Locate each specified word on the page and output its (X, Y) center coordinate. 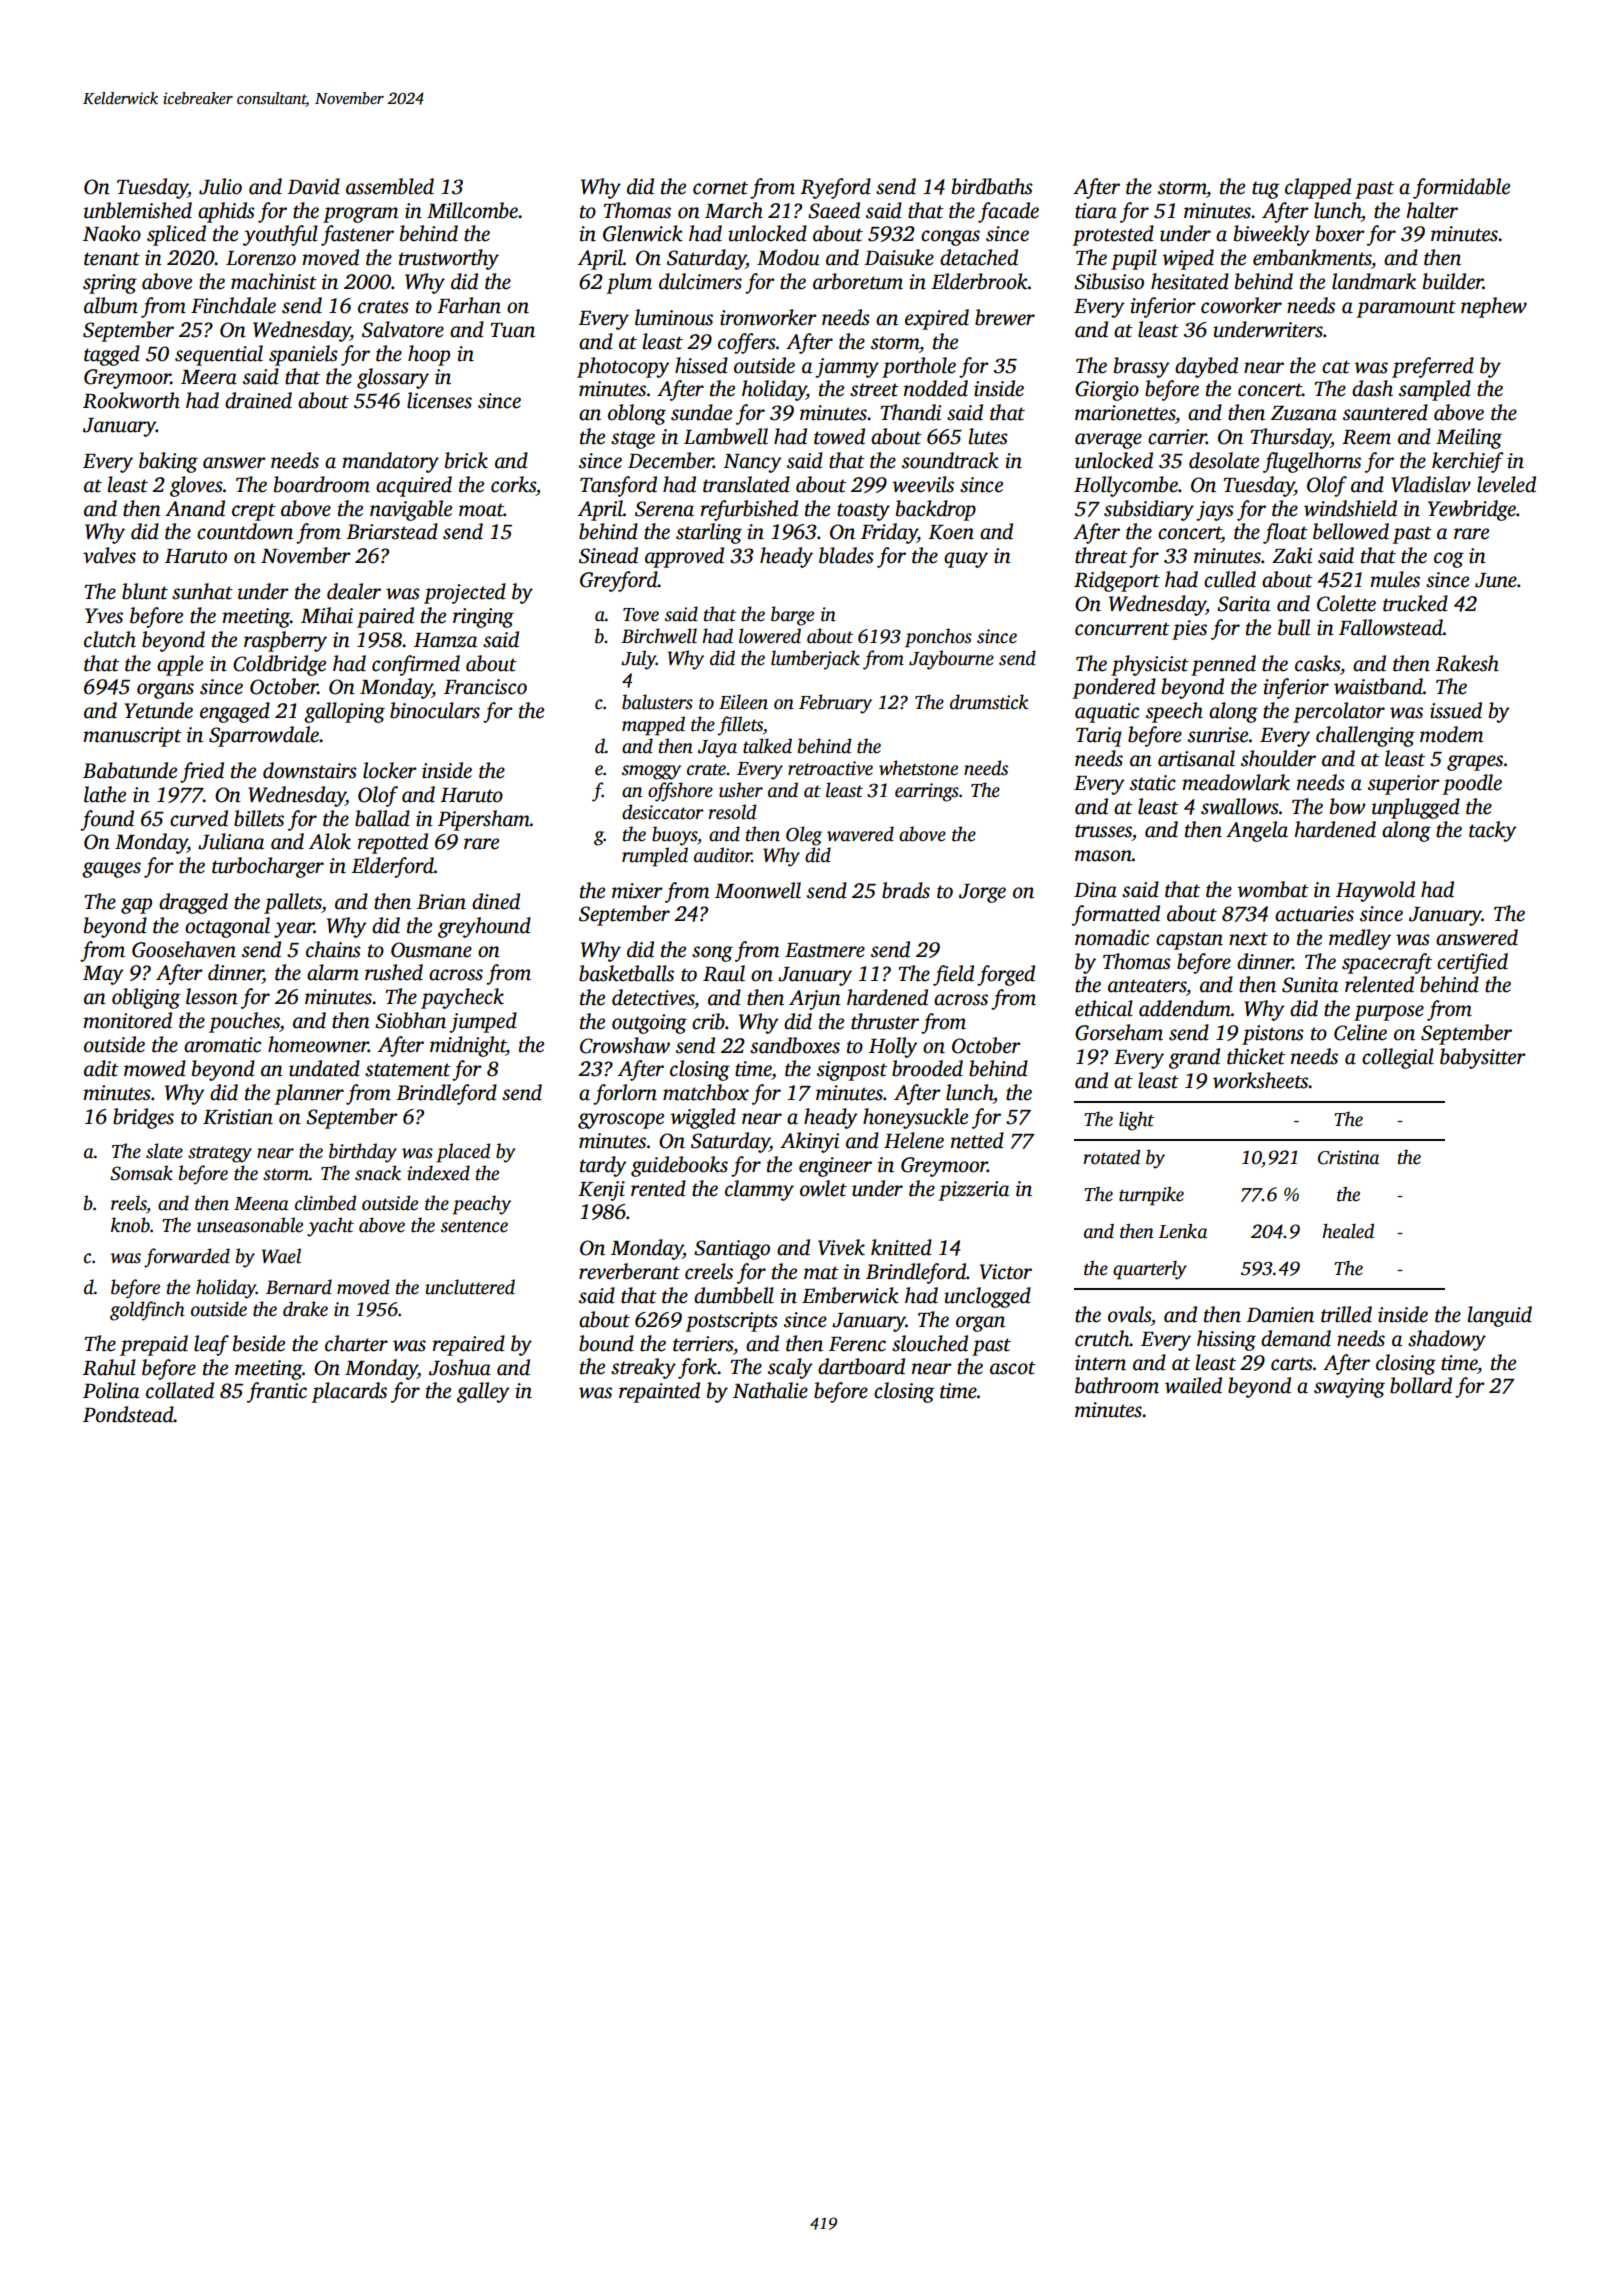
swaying (1349, 1388)
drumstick (989, 702)
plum (629, 283)
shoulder (1278, 758)
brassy (1142, 367)
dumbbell (734, 1295)
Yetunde (158, 710)
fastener (357, 235)
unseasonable (250, 1225)
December (671, 460)
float (1285, 533)
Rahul (109, 1367)
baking (168, 462)
